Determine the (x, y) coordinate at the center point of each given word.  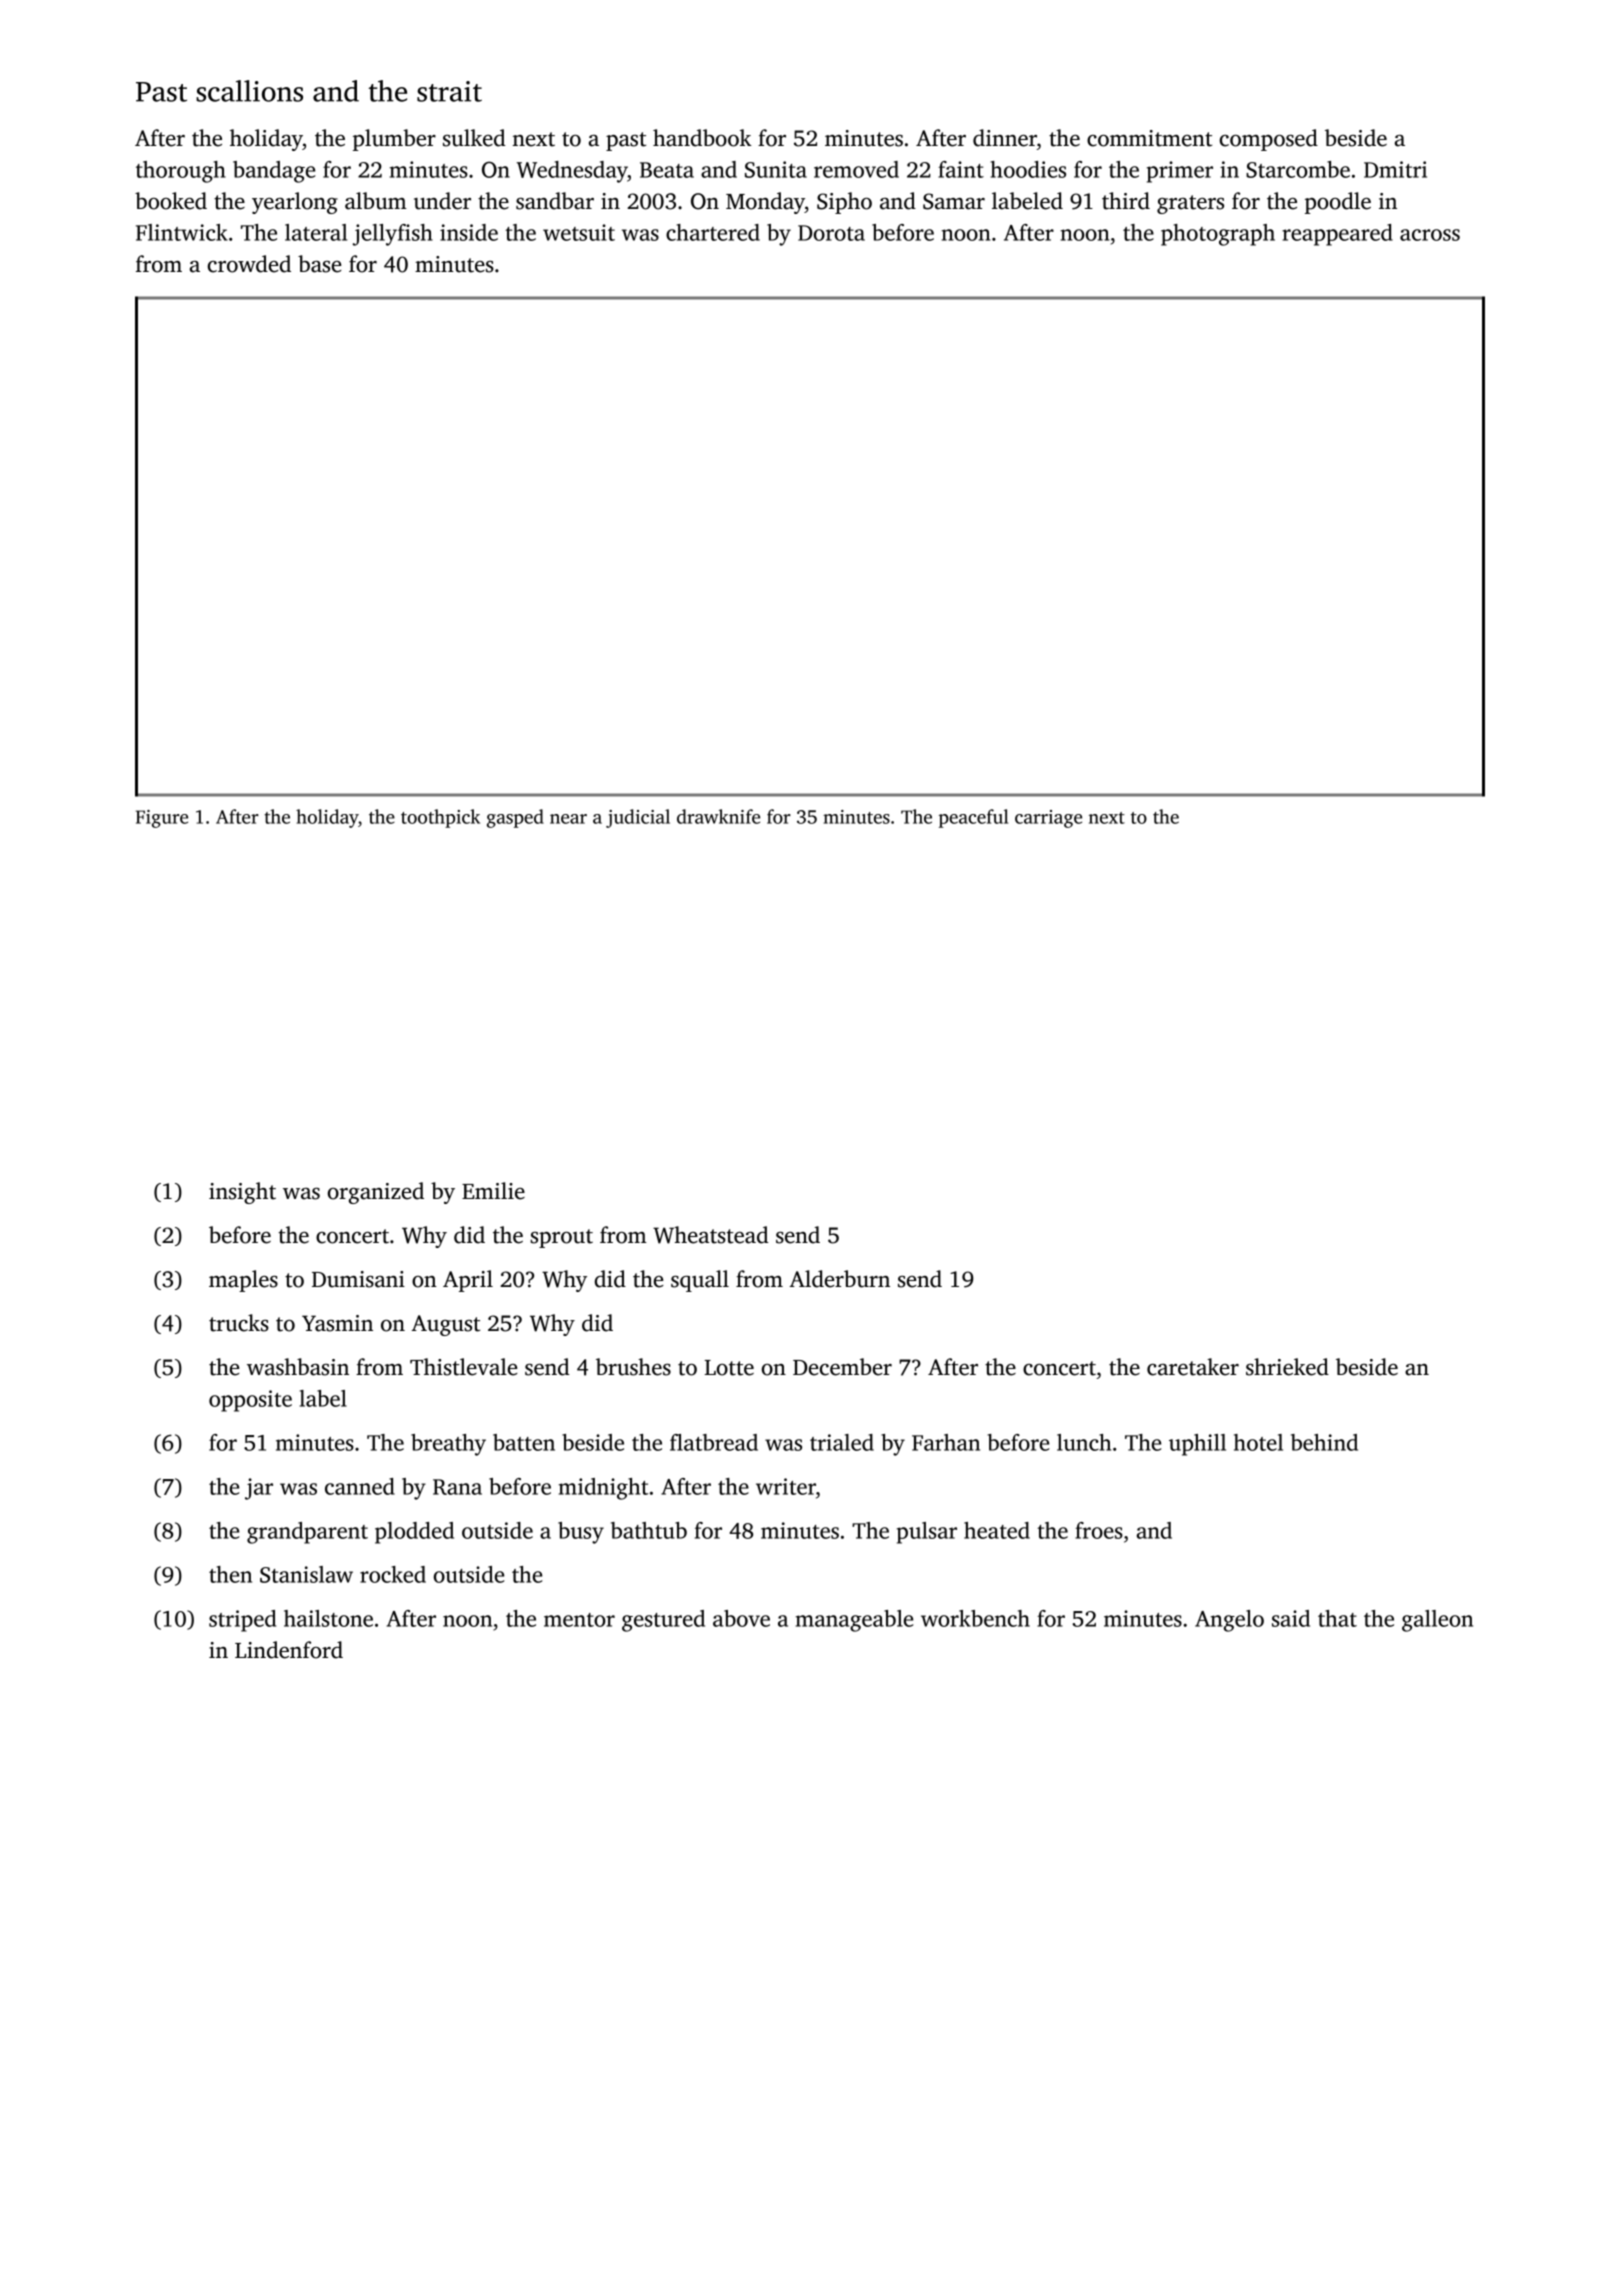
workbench (975, 1618)
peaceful (973, 818)
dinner (1005, 138)
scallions (249, 91)
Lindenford (289, 1650)
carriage (1048, 819)
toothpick (440, 818)
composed (1269, 140)
